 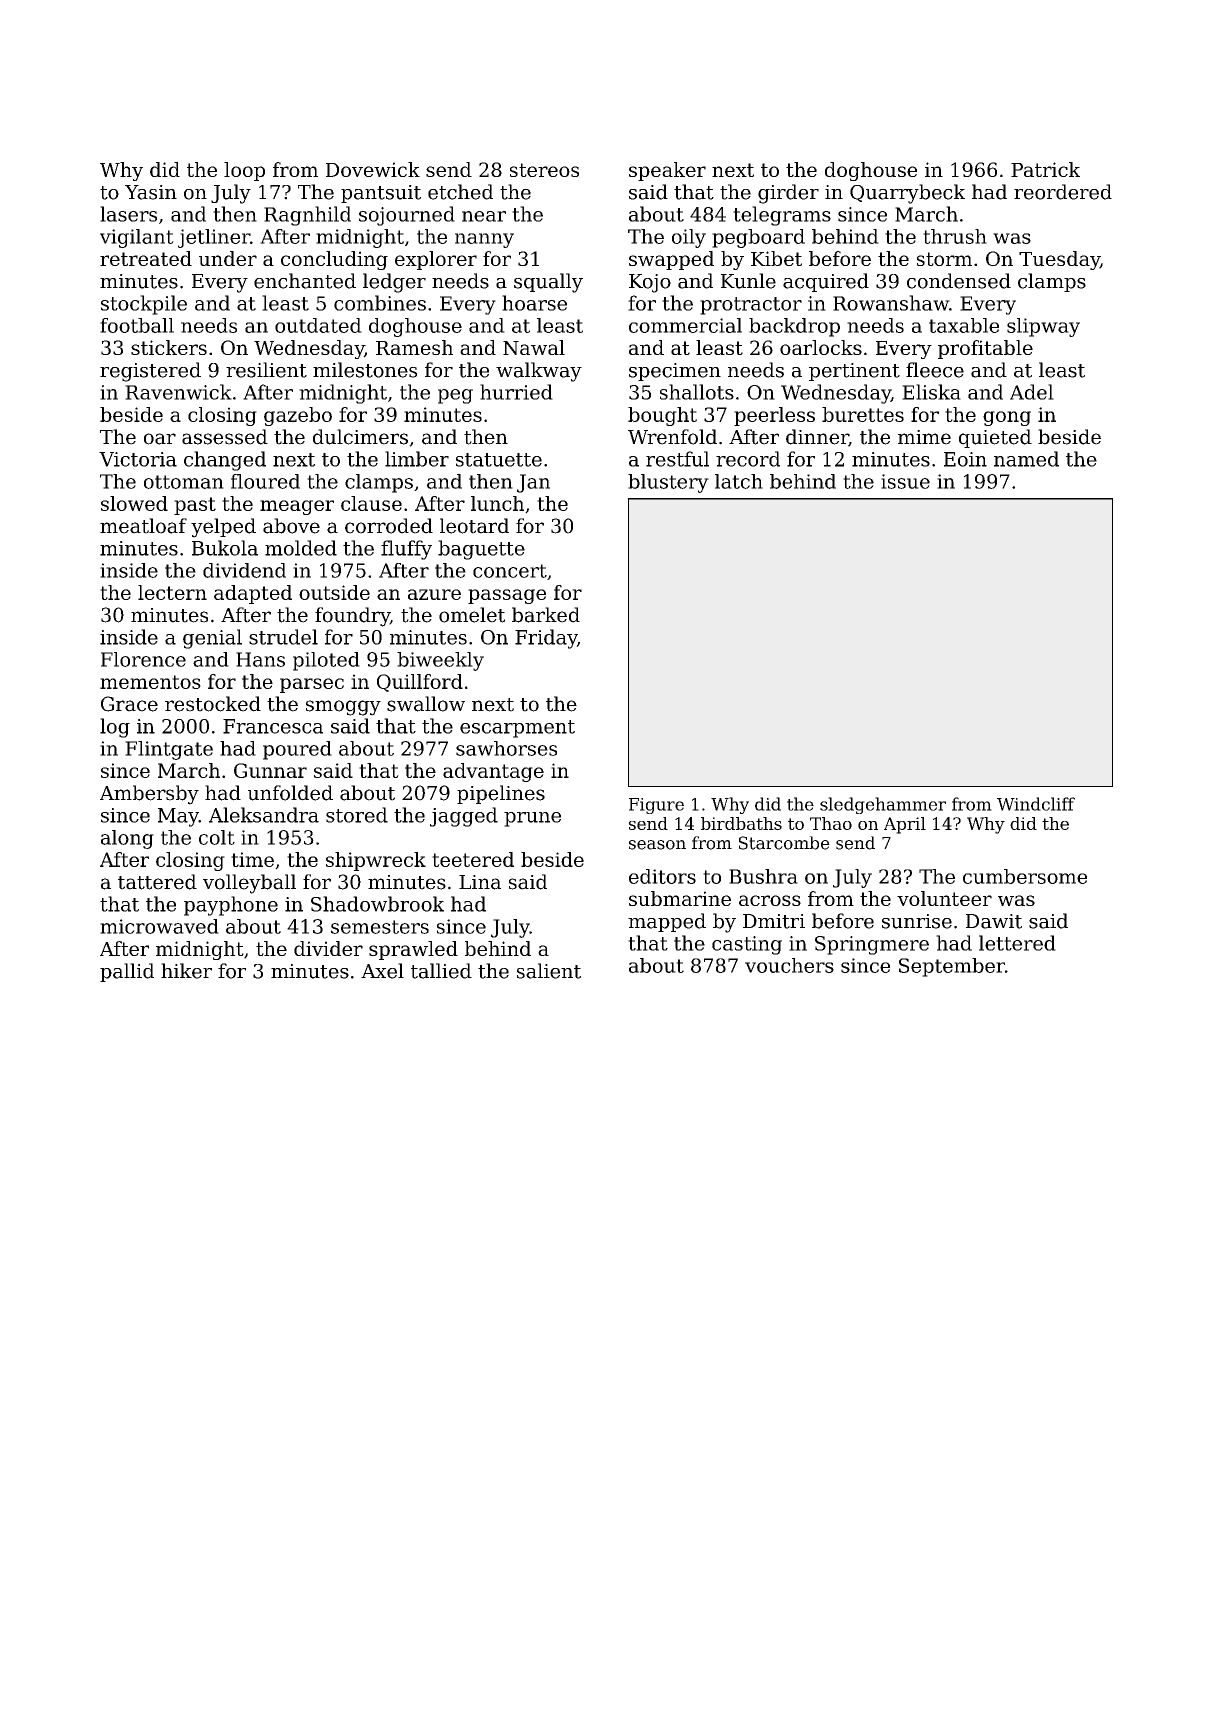 What do you see at coordinates (1043, 327) in the document?
I see `slipway` at bounding box center [1043, 327].
